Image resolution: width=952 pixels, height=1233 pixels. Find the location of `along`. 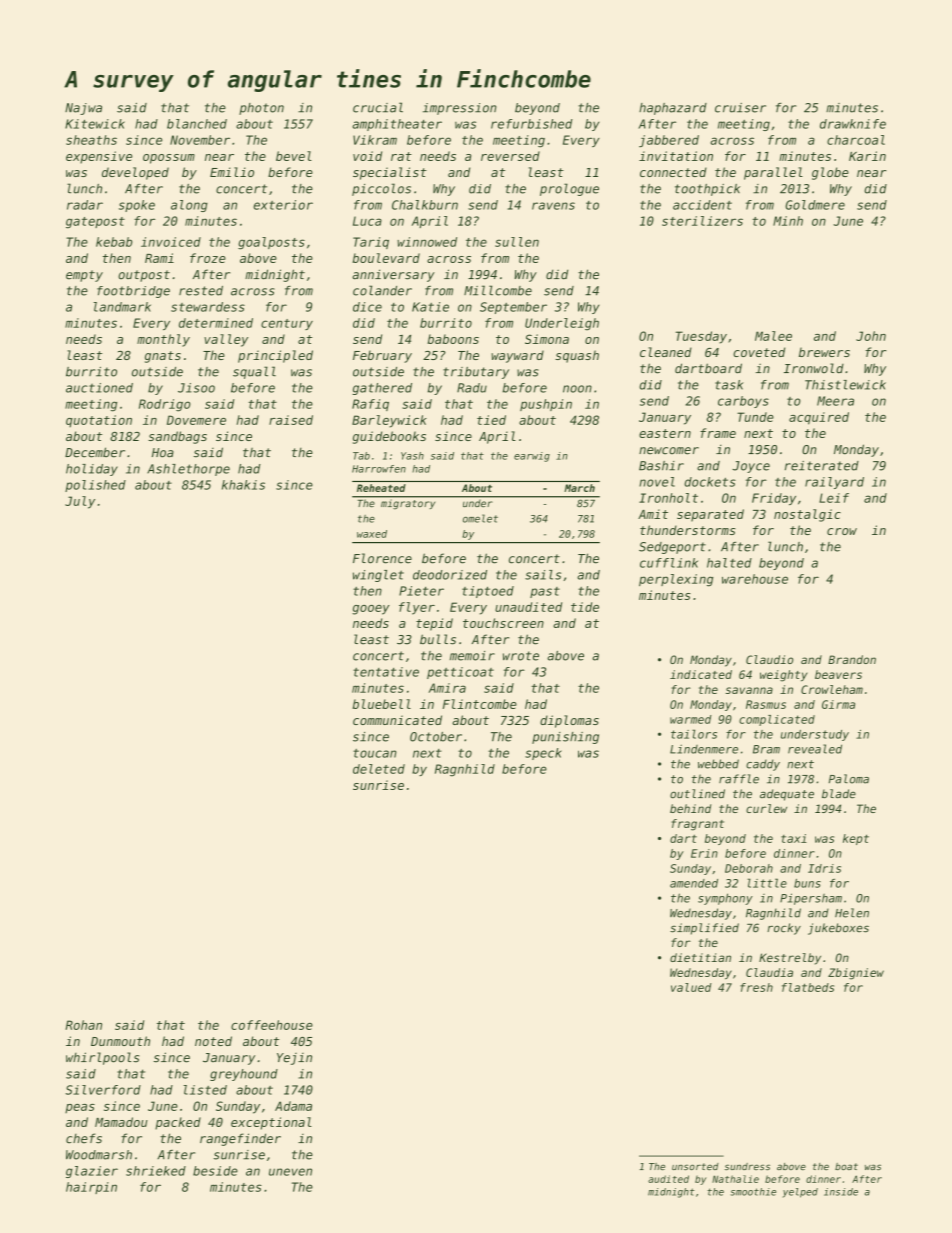

along is located at coordinates (189, 206).
